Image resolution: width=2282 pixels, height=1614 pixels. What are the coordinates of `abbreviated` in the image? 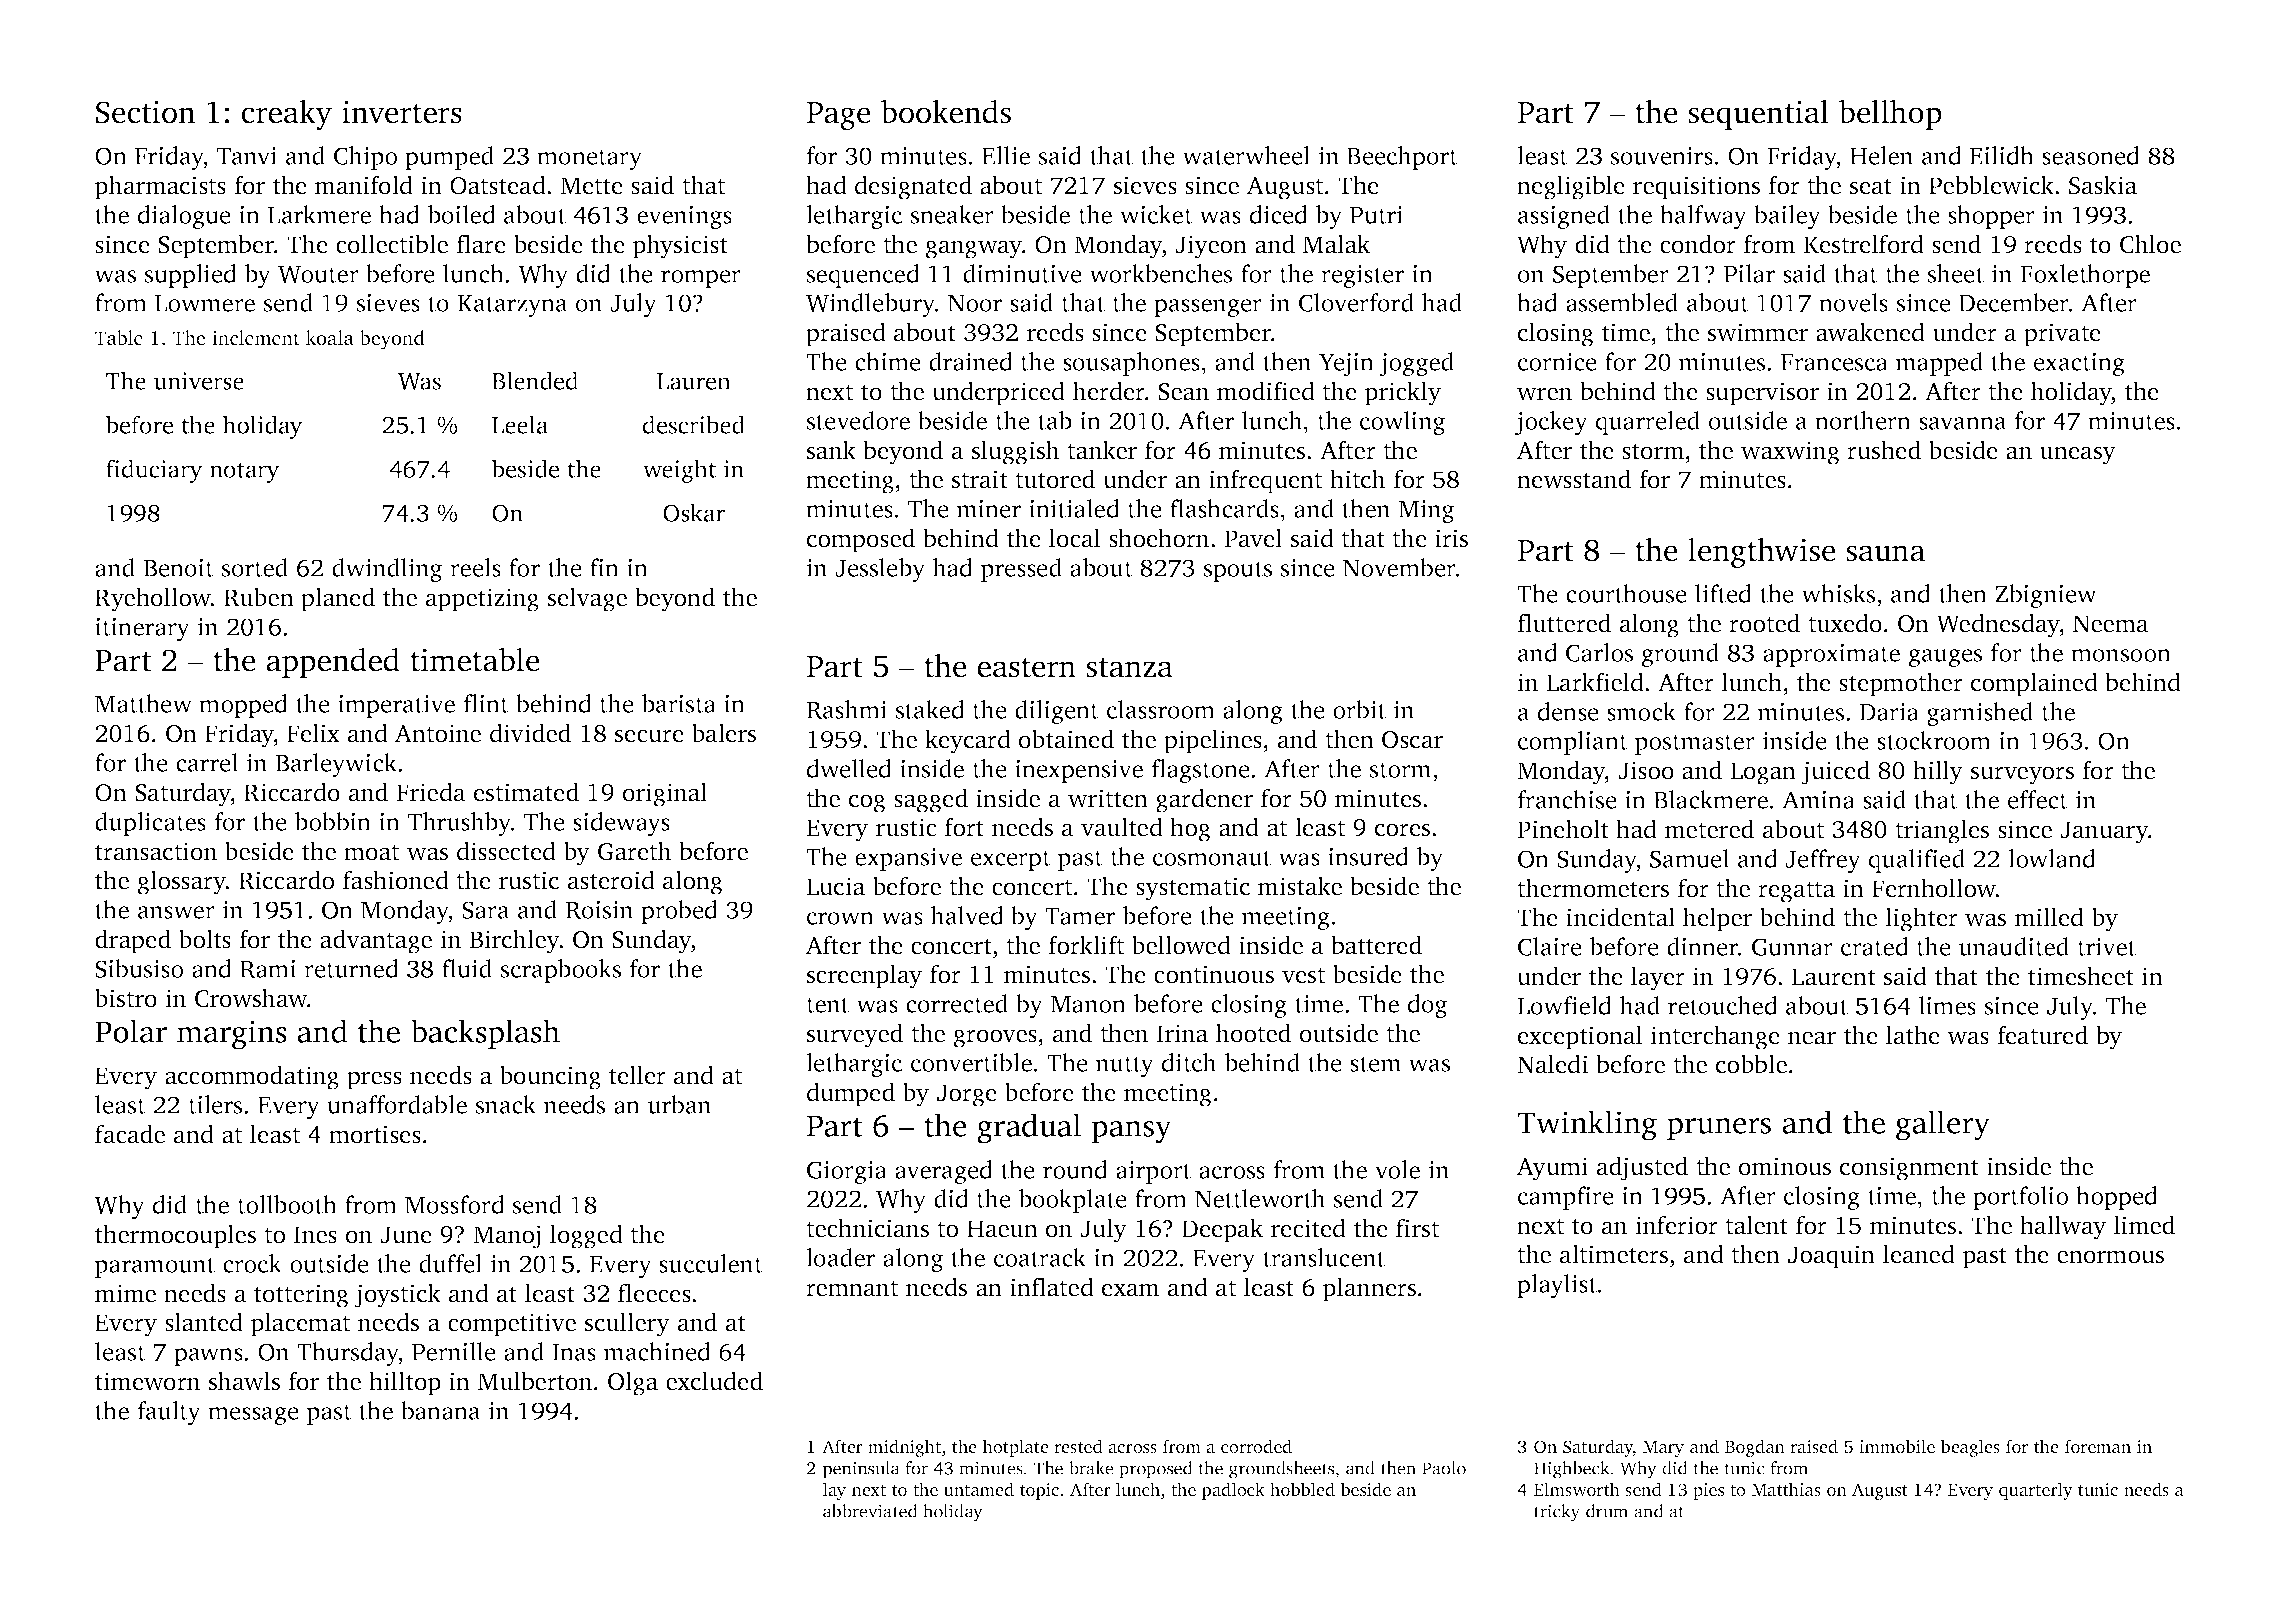 It's located at (870, 1511).
